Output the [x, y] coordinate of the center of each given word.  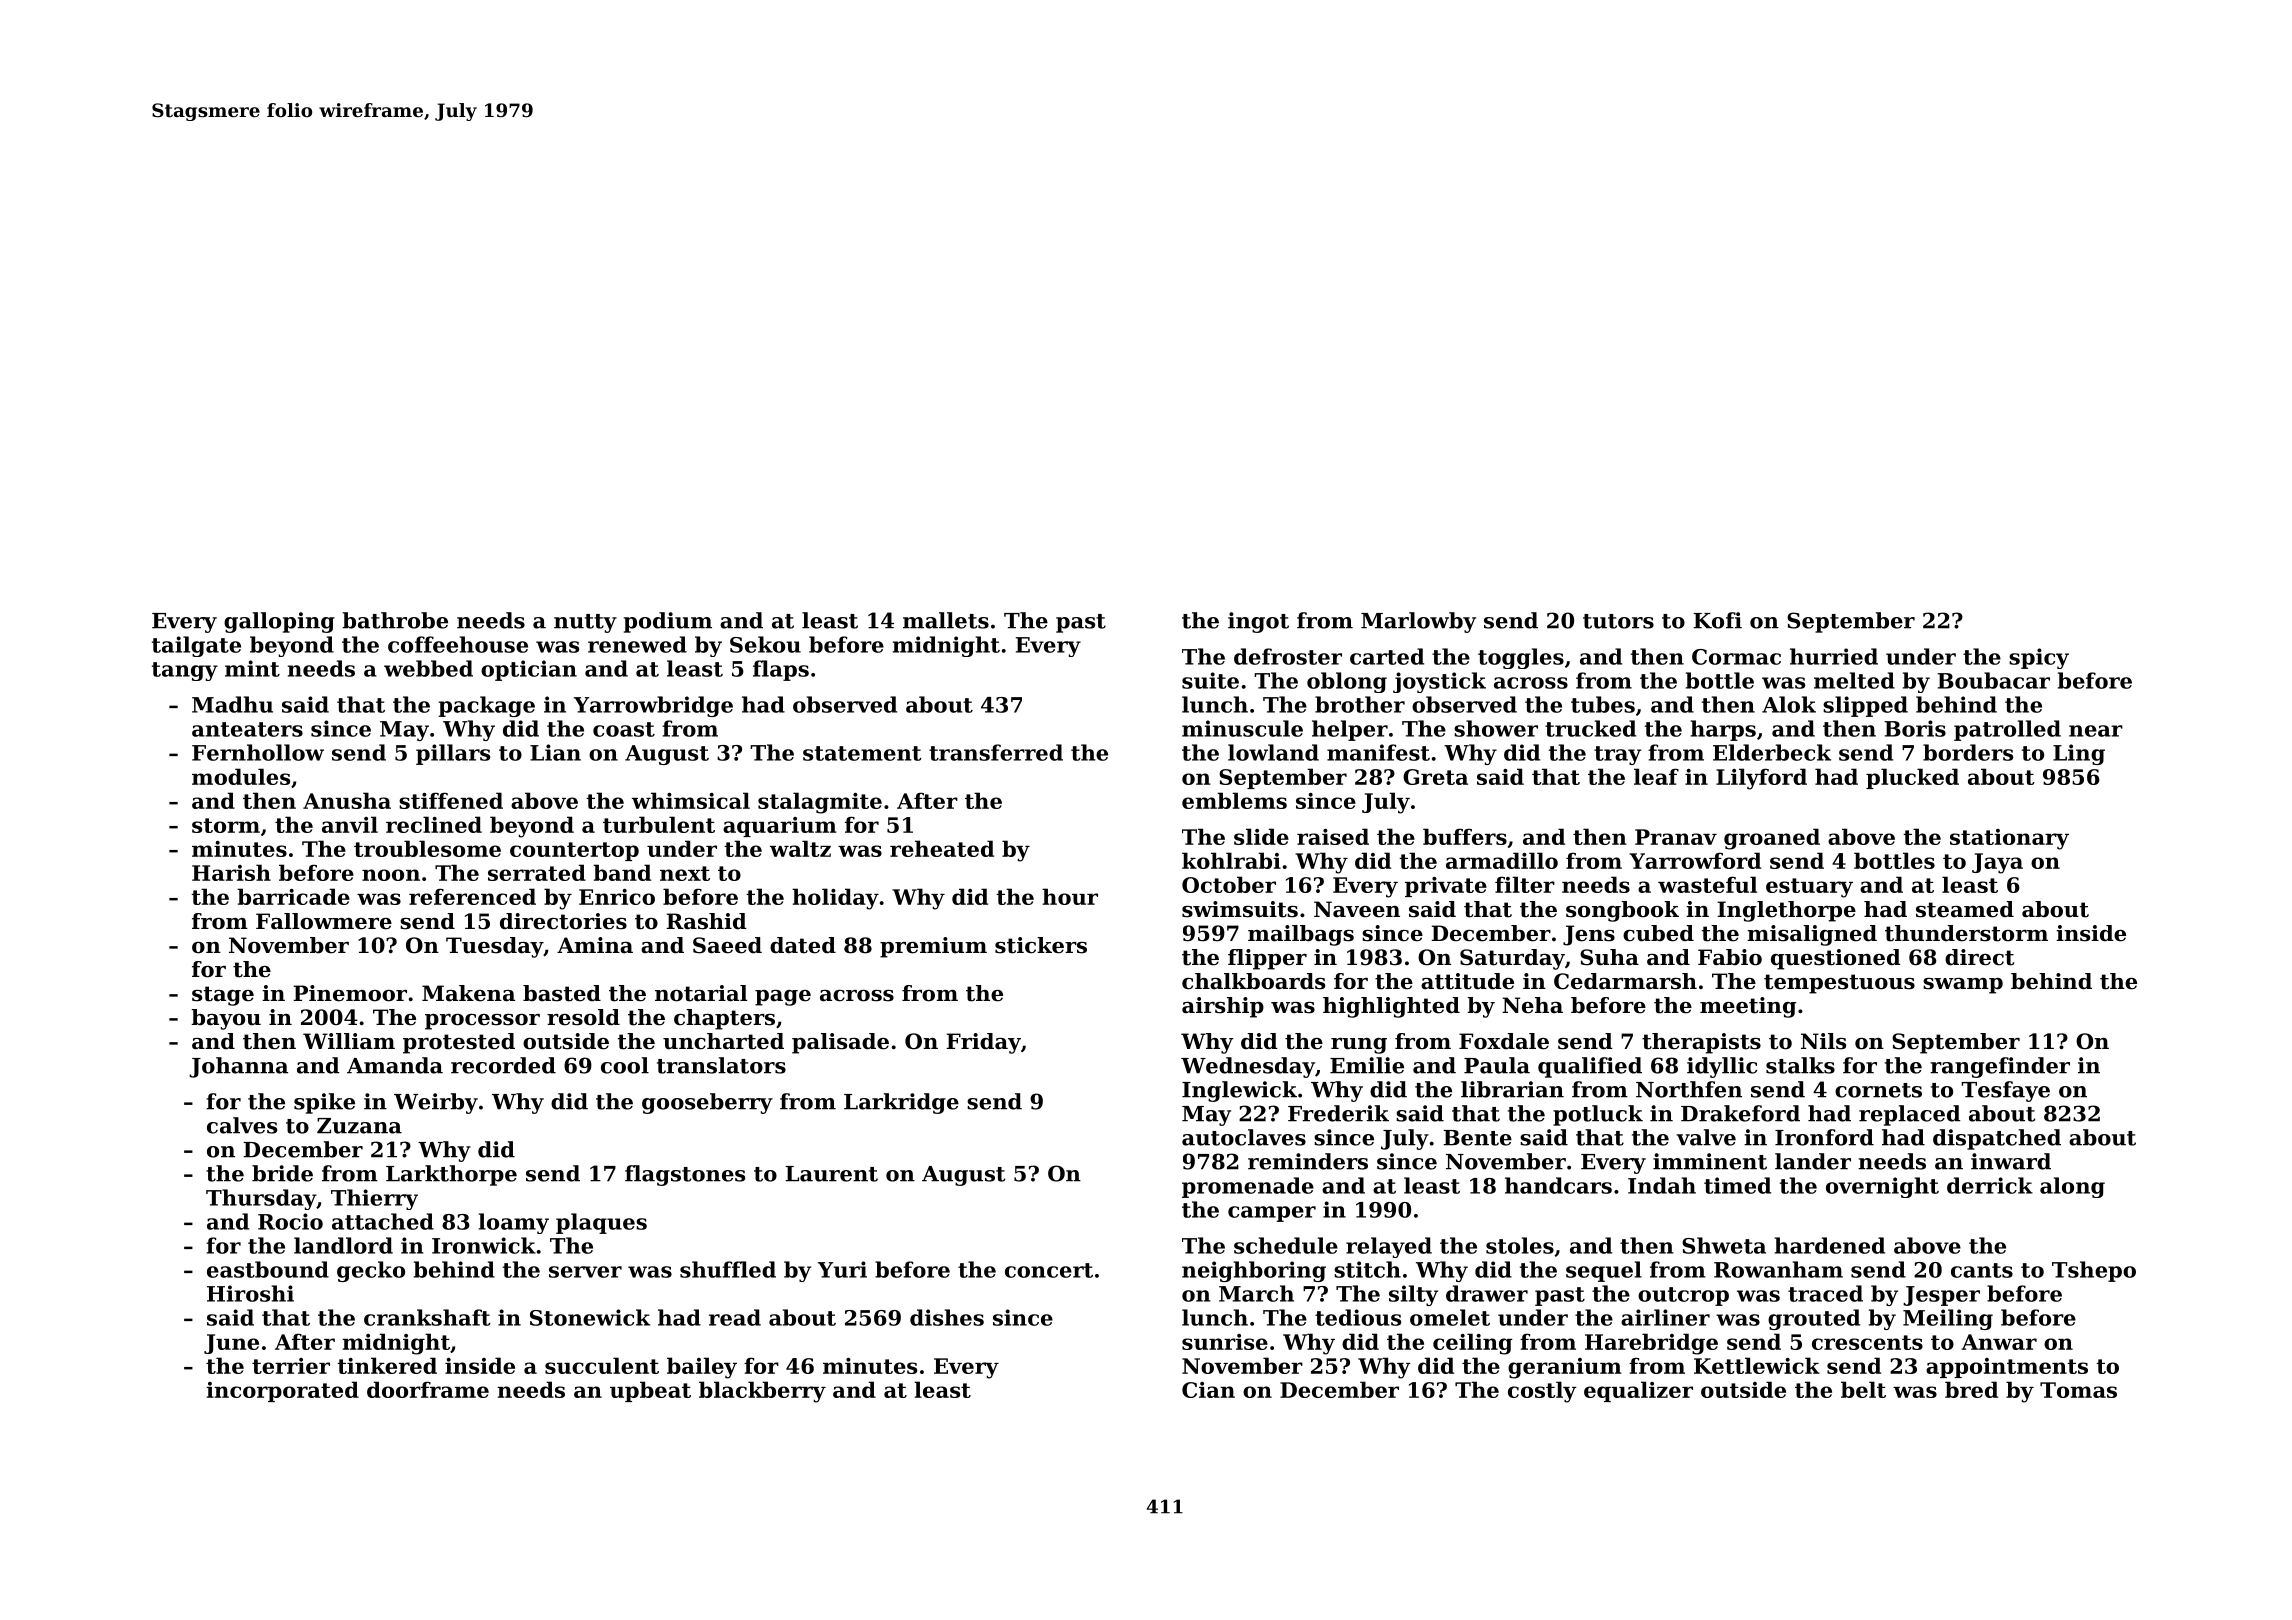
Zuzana [359, 1126]
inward [2011, 1161]
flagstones [685, 1175]
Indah [1662, 1185]
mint [252, 668]
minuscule [1242, 728]
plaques [601, 1223]
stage [223, 996]
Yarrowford [1695, 860]
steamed [1965, 909]
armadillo [1502, 860]
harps [1723, 730]
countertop [574, 851]
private [1446, 887]
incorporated [282, 1391]
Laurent [831, 1174]
